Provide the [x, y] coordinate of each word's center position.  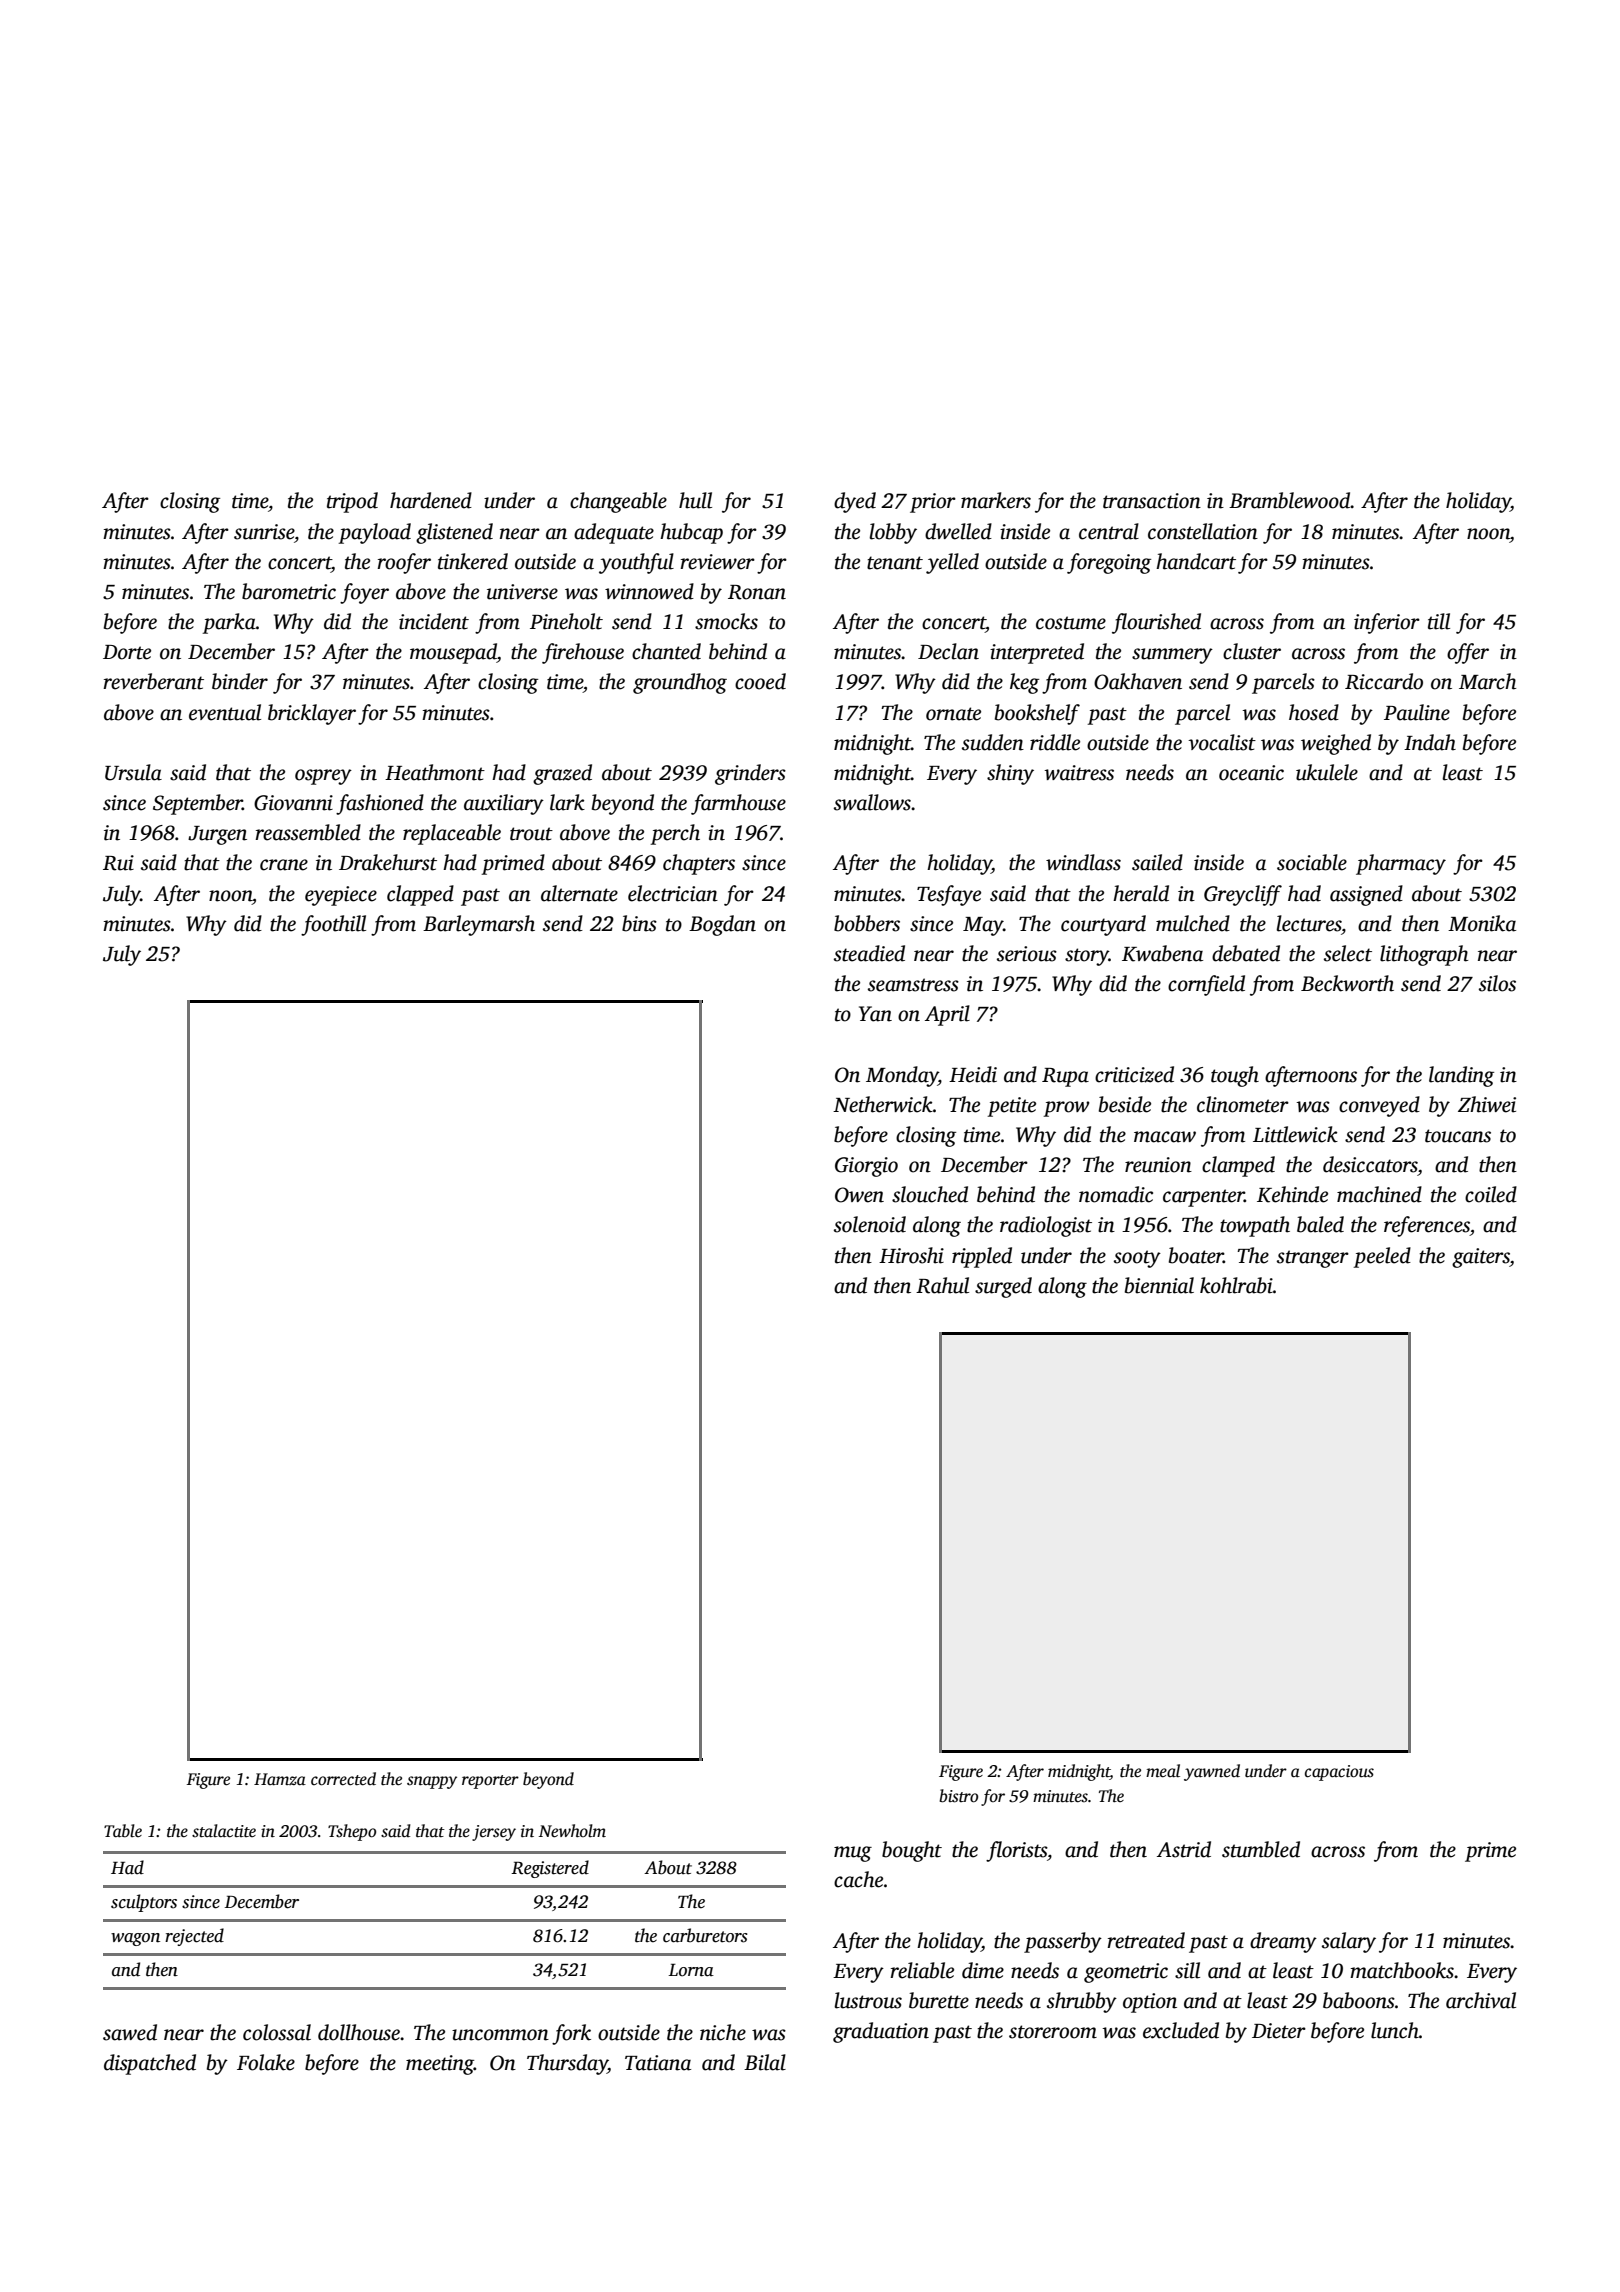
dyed [855, 502]
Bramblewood [1290, 500]
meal [1163, 1770]
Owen [859, 1195]
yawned [1212, 1772]
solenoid [870, 1224]
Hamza [280, 1779]
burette [939, 2000]
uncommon [500, 2035]
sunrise [264, 532]
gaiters [1481, 1258]
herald [1141, 893]
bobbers [867, 923]
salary [1349, 1942]
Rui [118, 863]
